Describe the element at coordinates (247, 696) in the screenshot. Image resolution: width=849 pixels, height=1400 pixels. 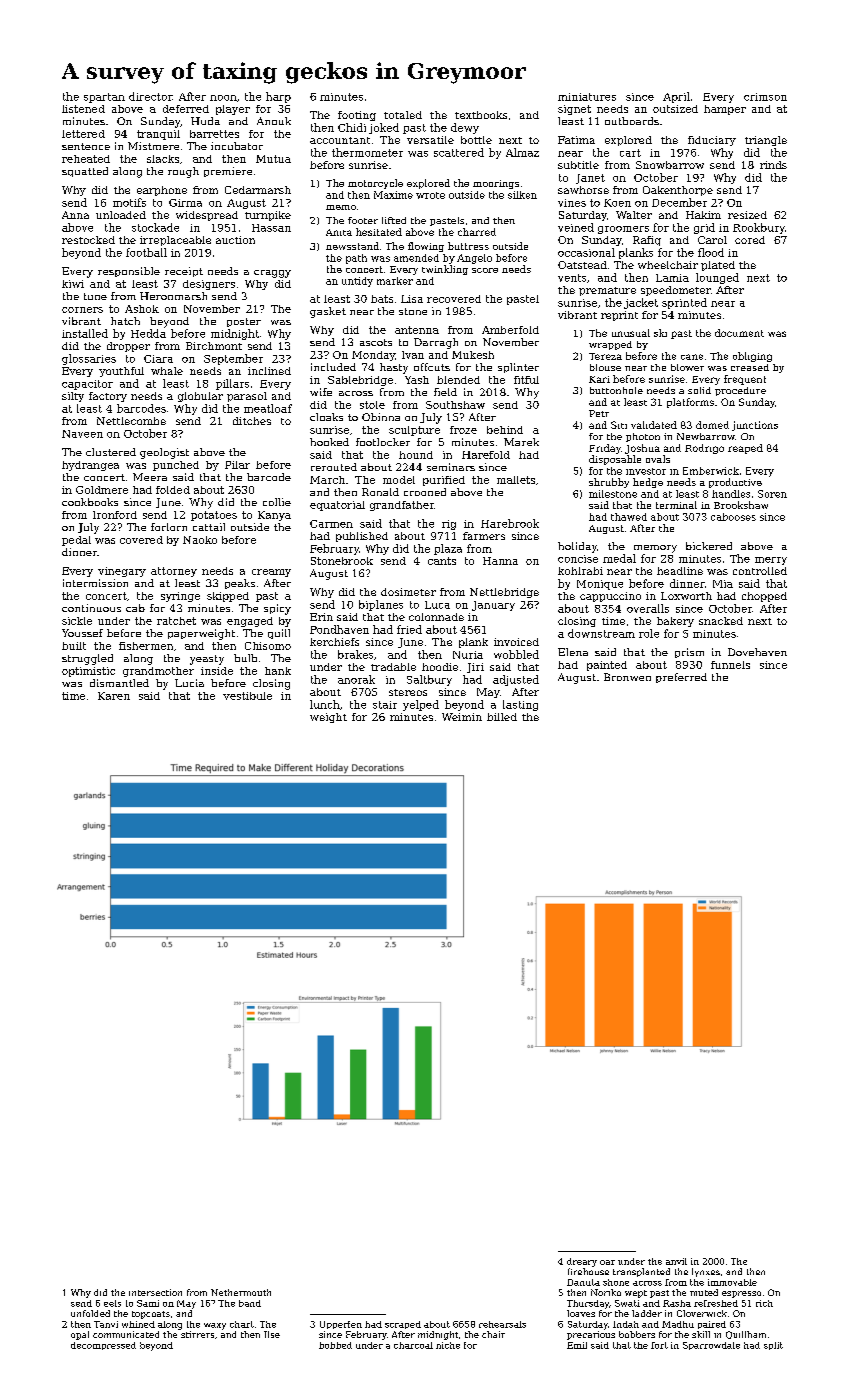
I see `vestibule` at that location.
